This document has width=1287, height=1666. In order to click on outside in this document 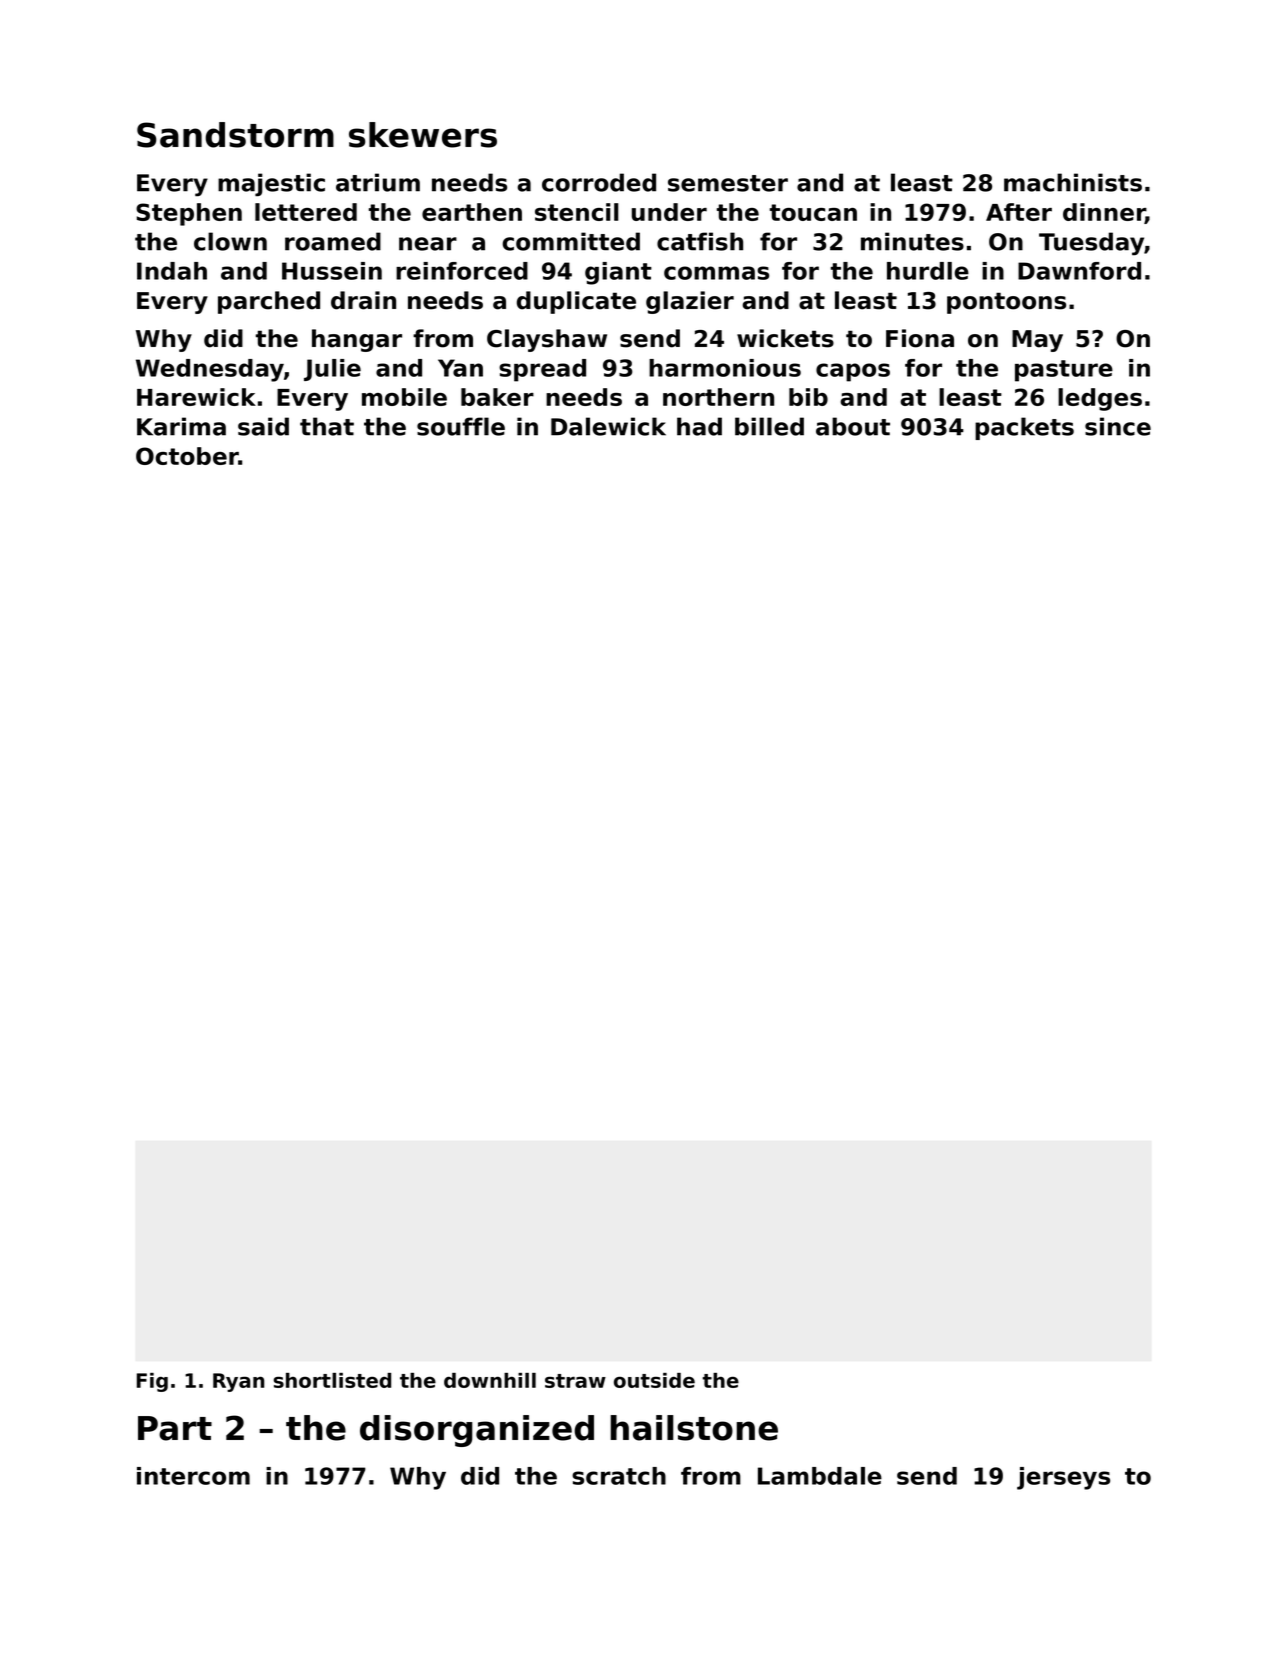, I will do `click(654, 1380)`.
